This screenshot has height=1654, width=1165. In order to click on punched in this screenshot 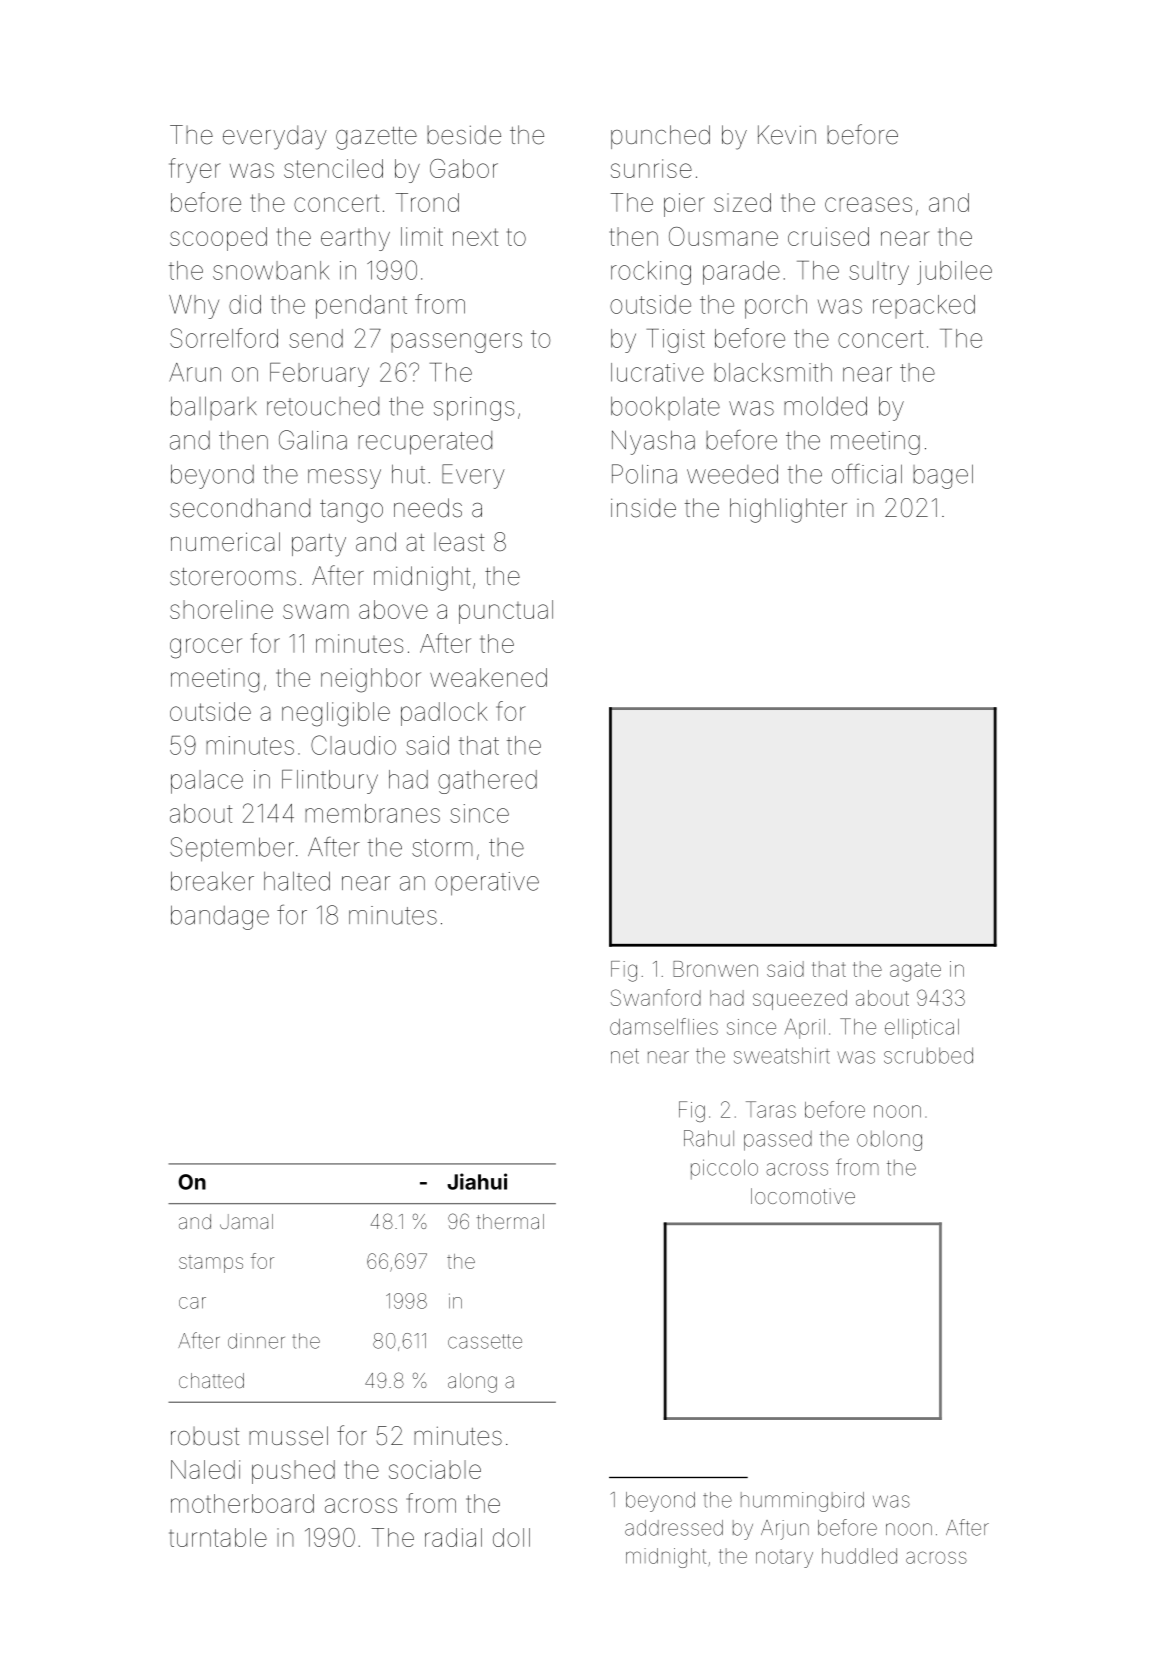, I will do `click(660, 137)`.
